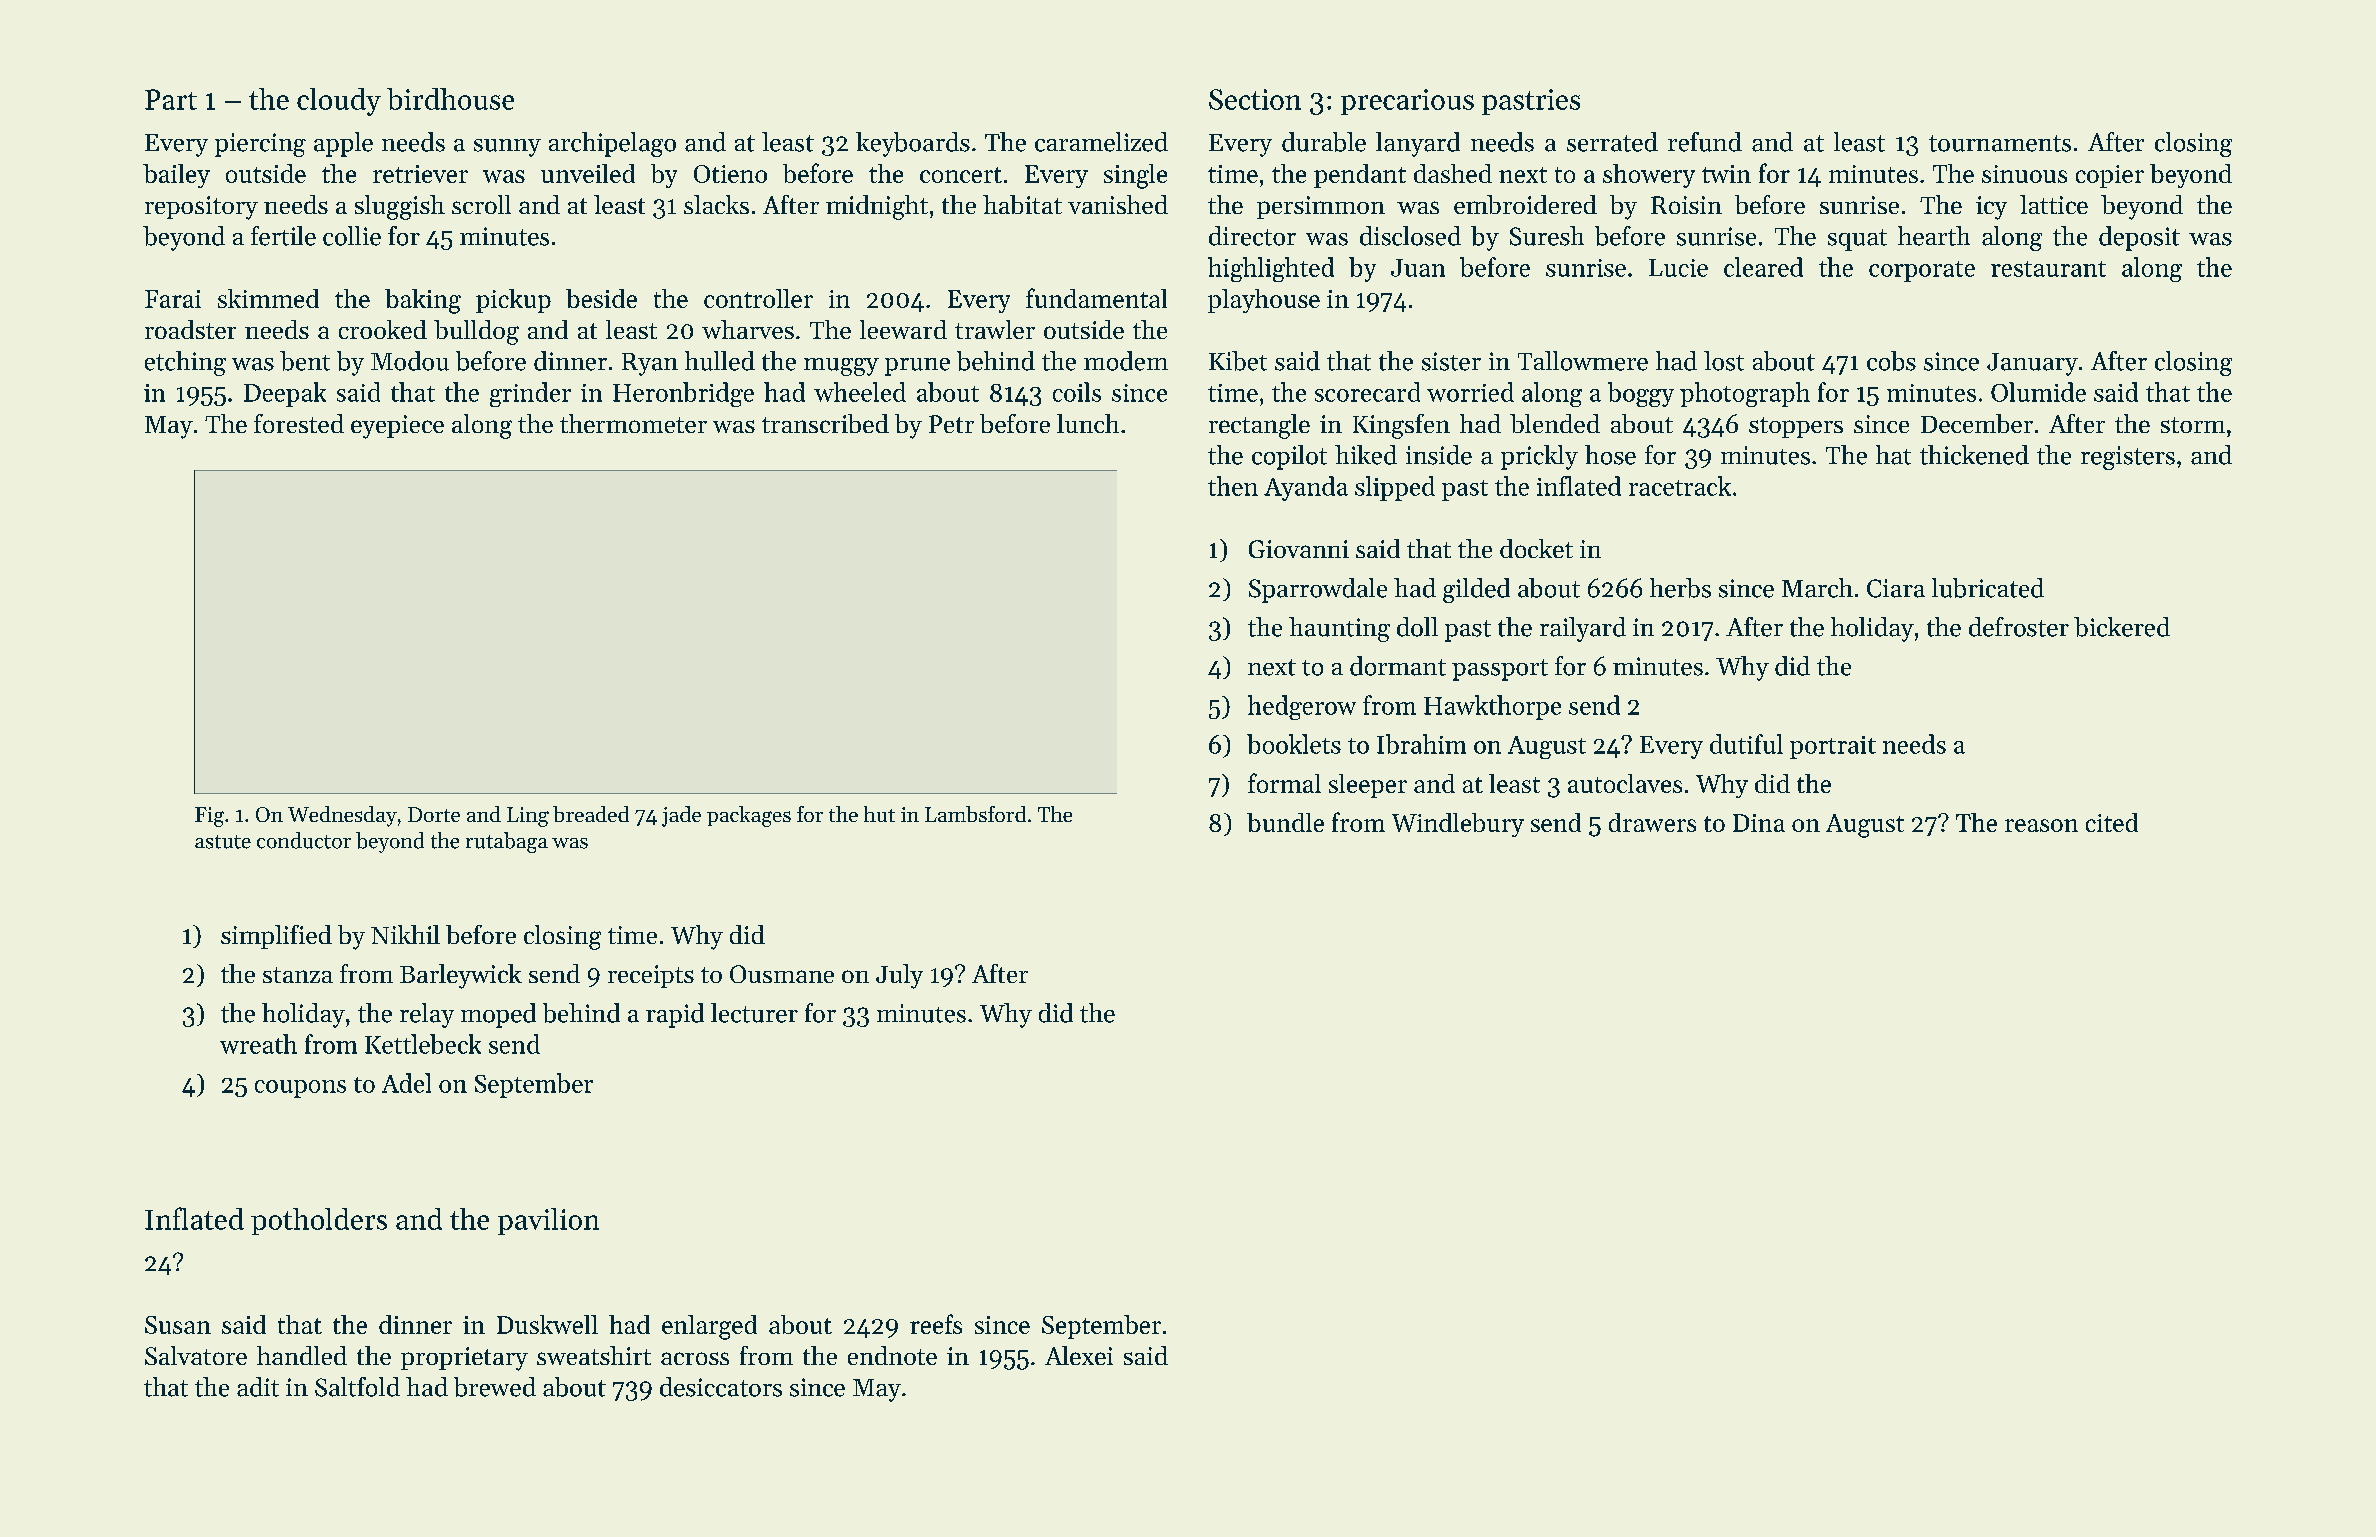 This screenshot has height=1537, width=2376. What do you see at coordinates (299, 423) in the screenshot?
I see `forested` at bounding box center [299, 423].
